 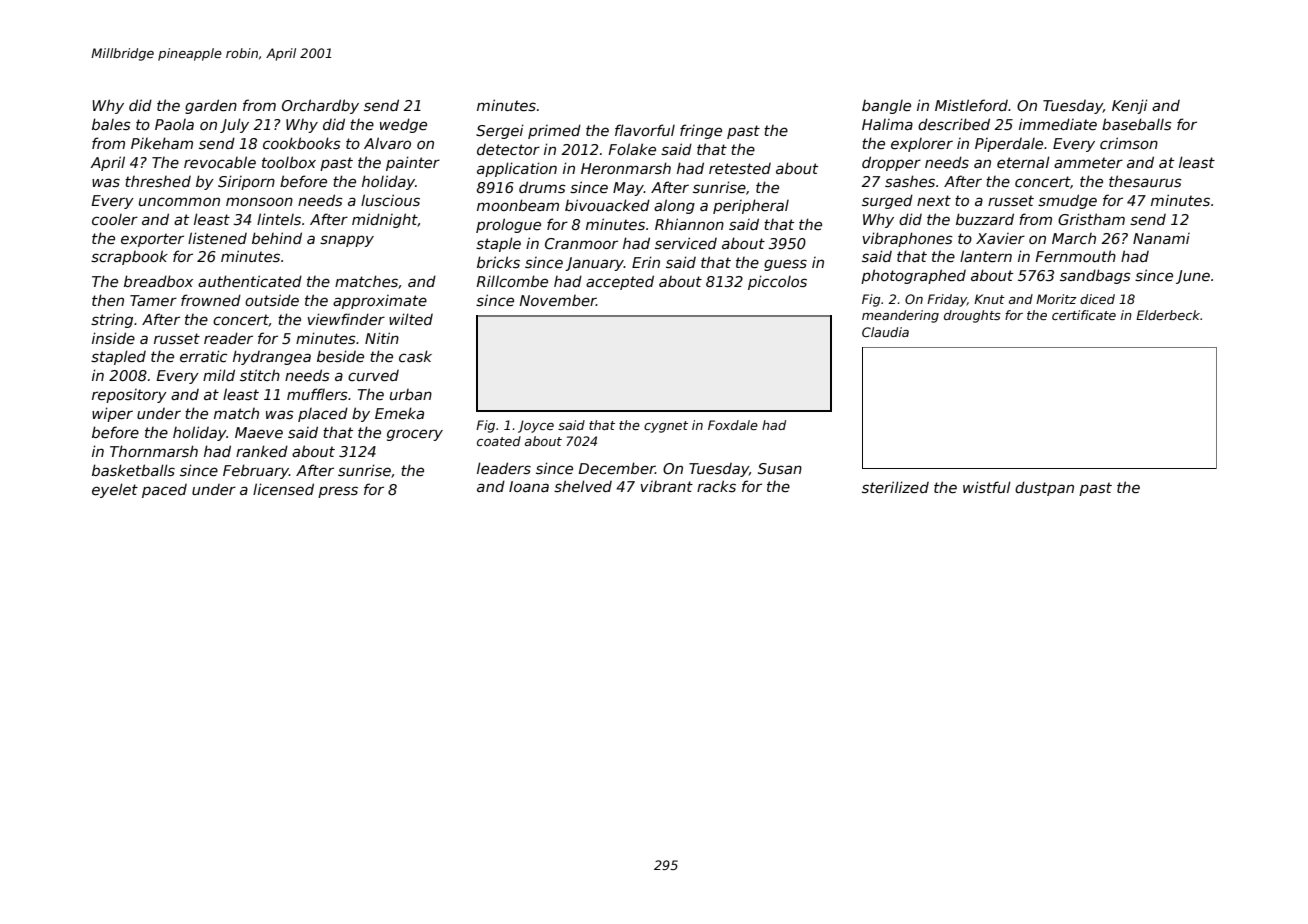 I want to click on dustpan, so click(x=1044, y=488).
